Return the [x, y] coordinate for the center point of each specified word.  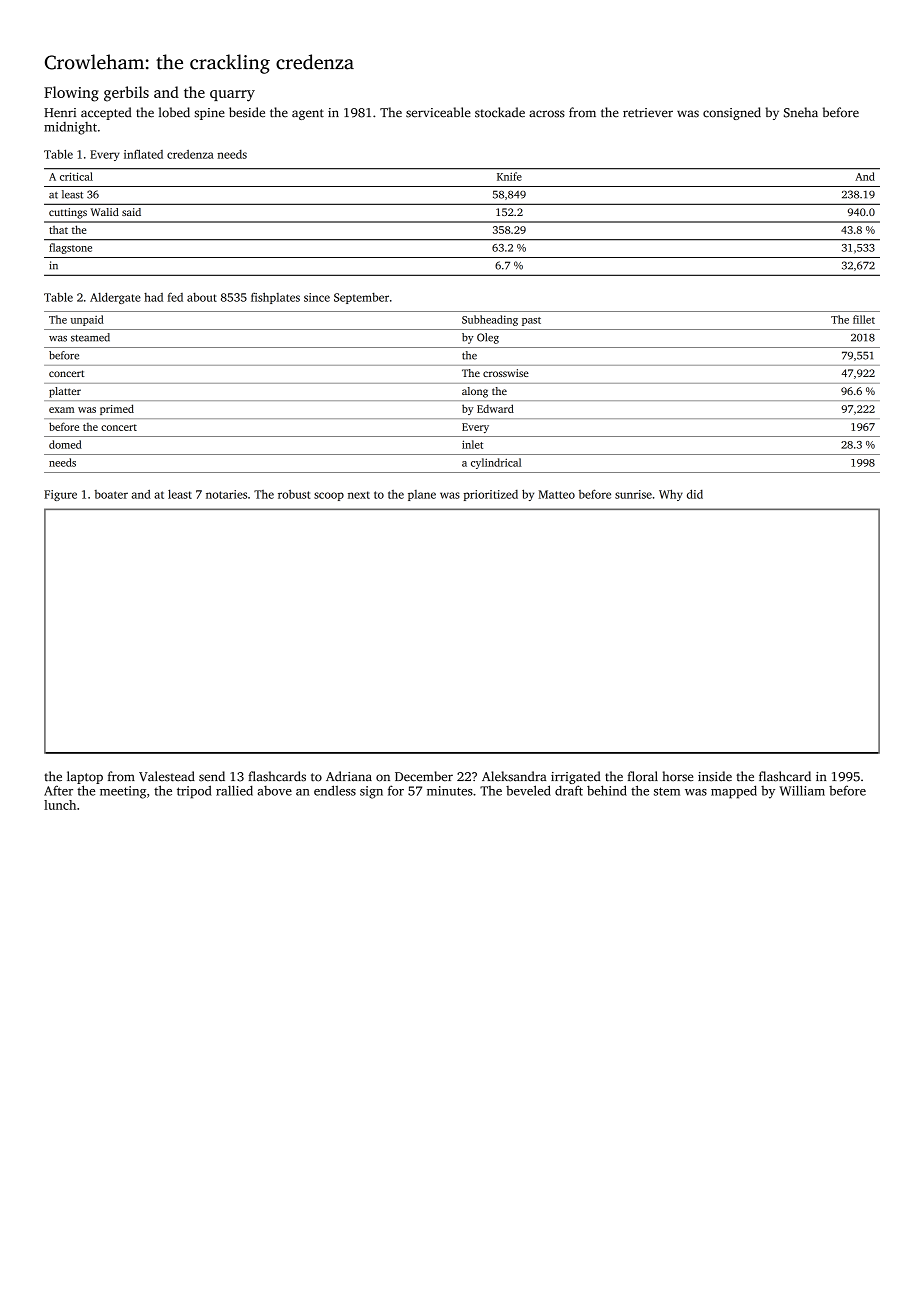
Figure [60, 495]
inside [715, 776]
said [131, 212]
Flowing [71, 94]
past [531, 321]
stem [667, 791]
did [695, 494]
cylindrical [496, 463]
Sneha [801, 112]
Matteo [557, 494]
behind [607, 790]
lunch [60, 805]
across [547, 114]
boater [111, 494]
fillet [864, 319]
